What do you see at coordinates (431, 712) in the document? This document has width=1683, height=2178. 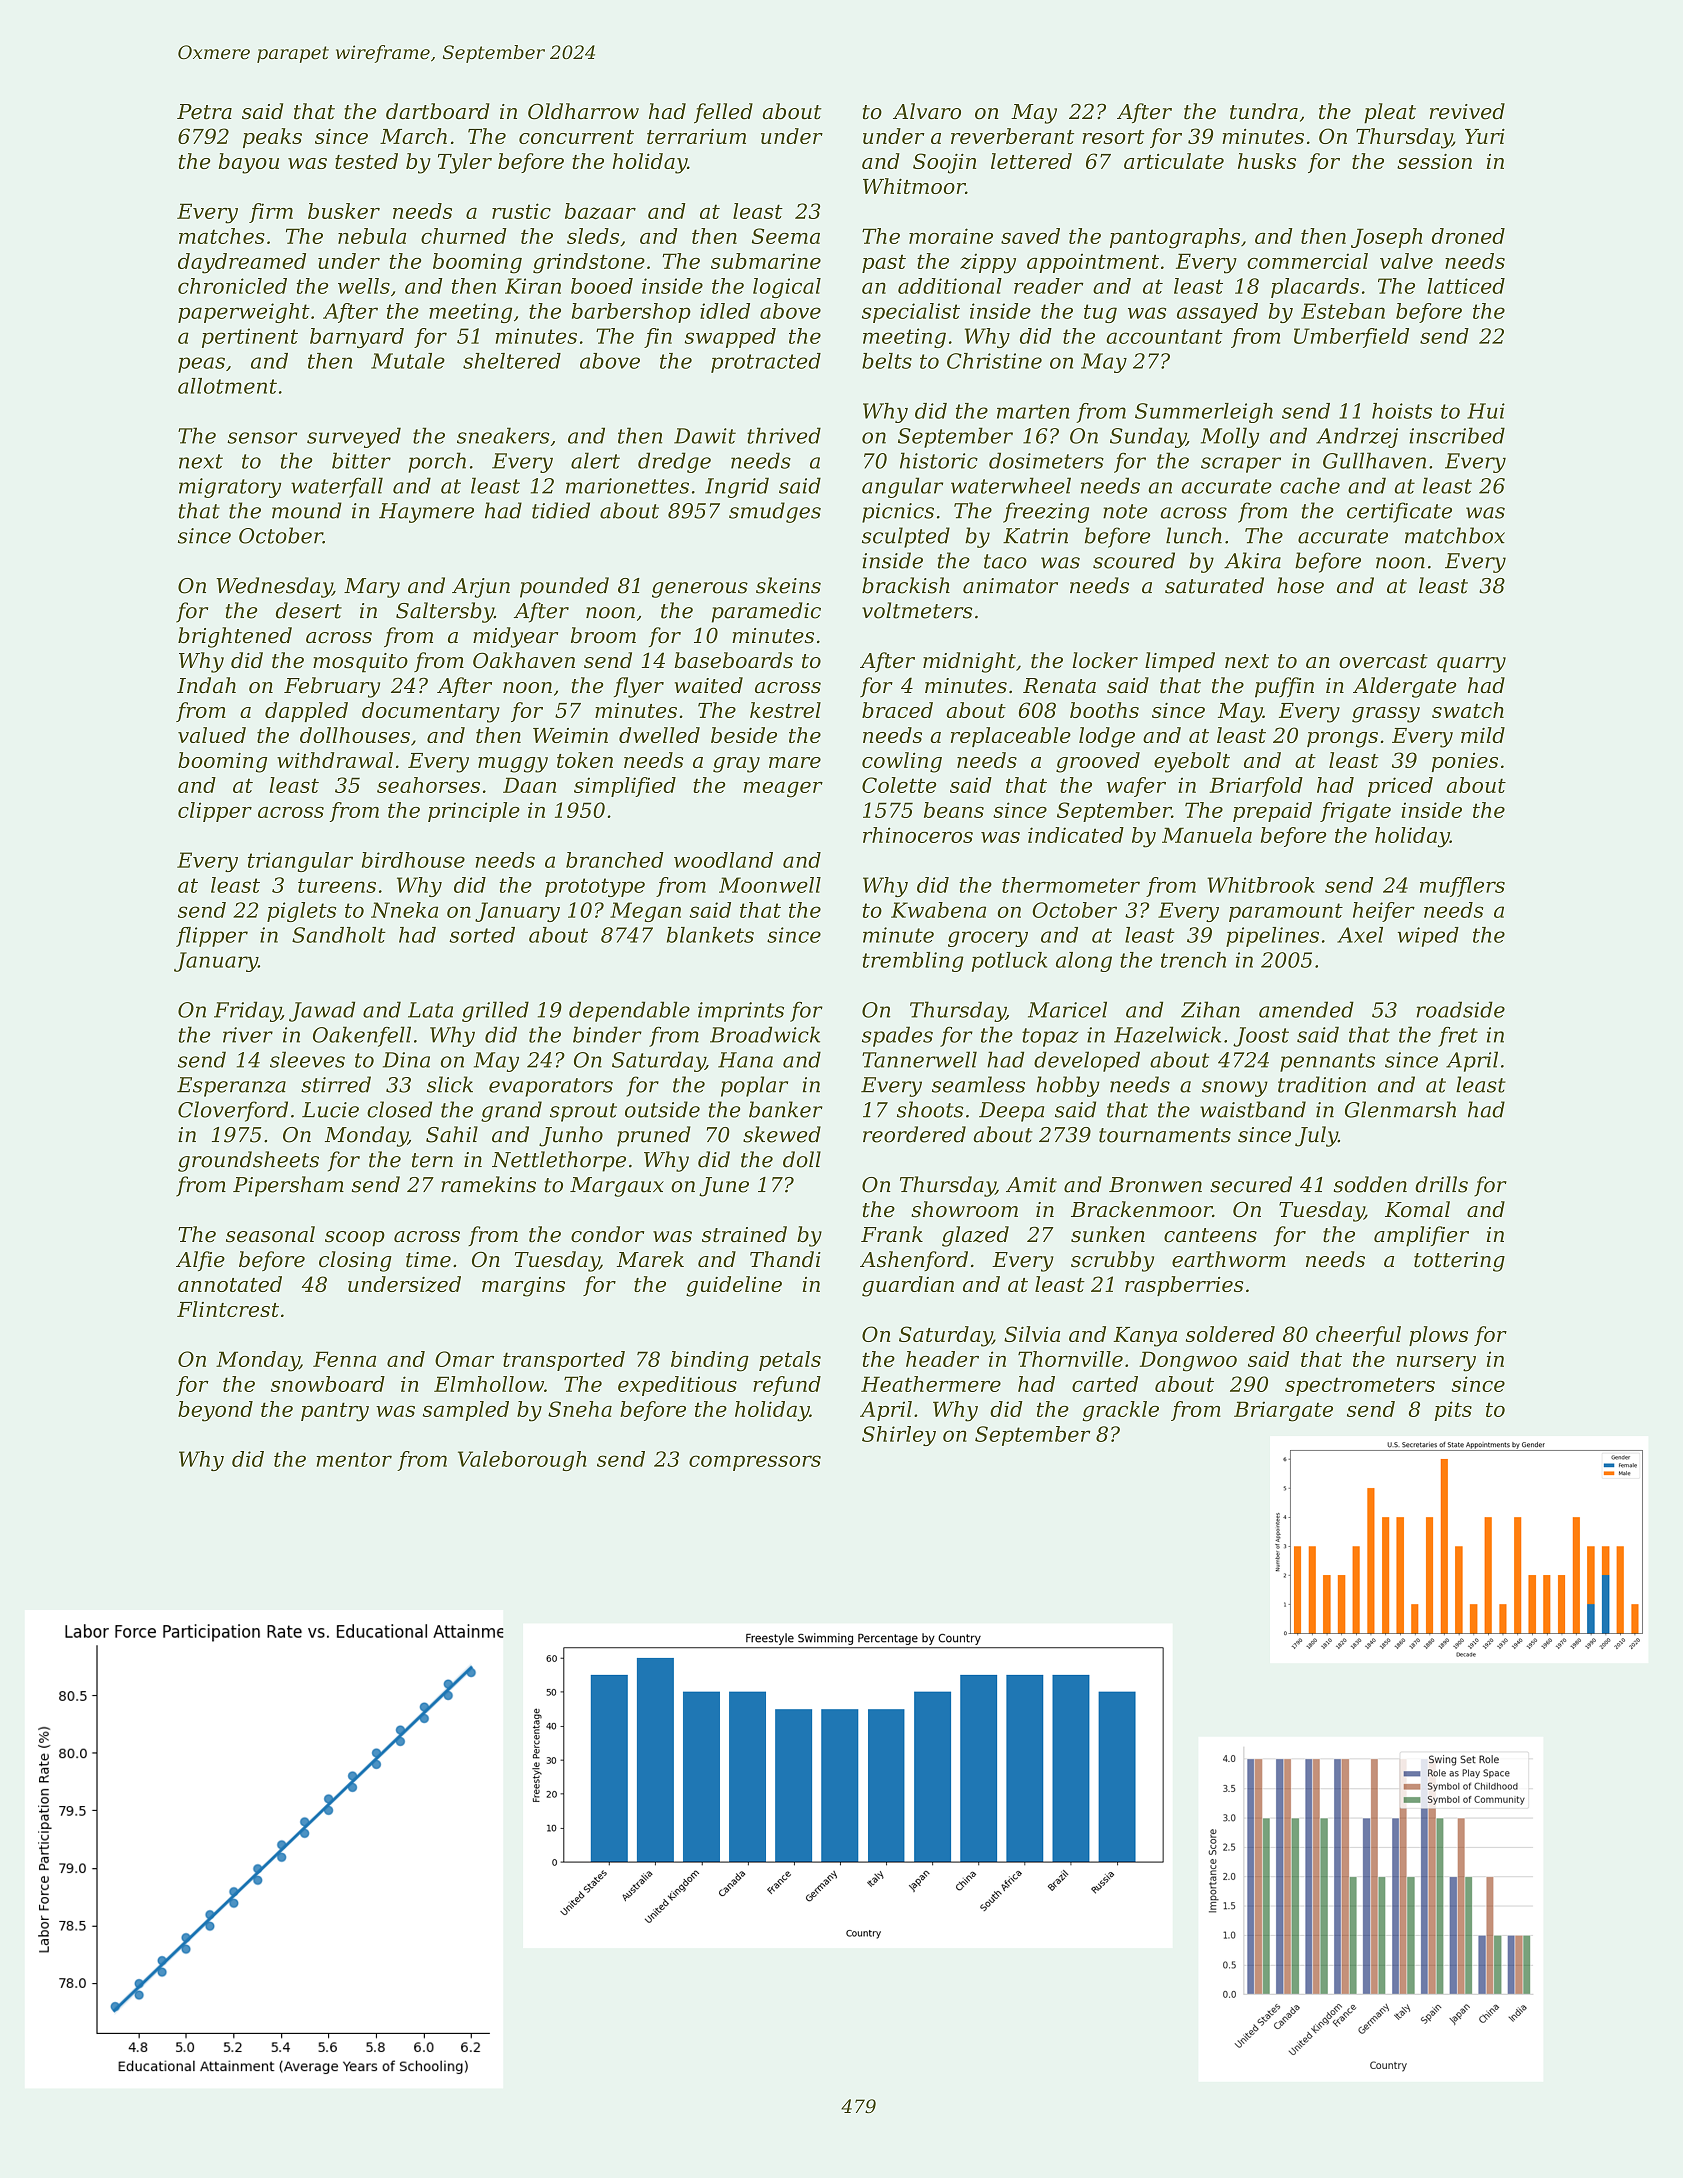 I see `documentary` at bounding box center [431, 712].
